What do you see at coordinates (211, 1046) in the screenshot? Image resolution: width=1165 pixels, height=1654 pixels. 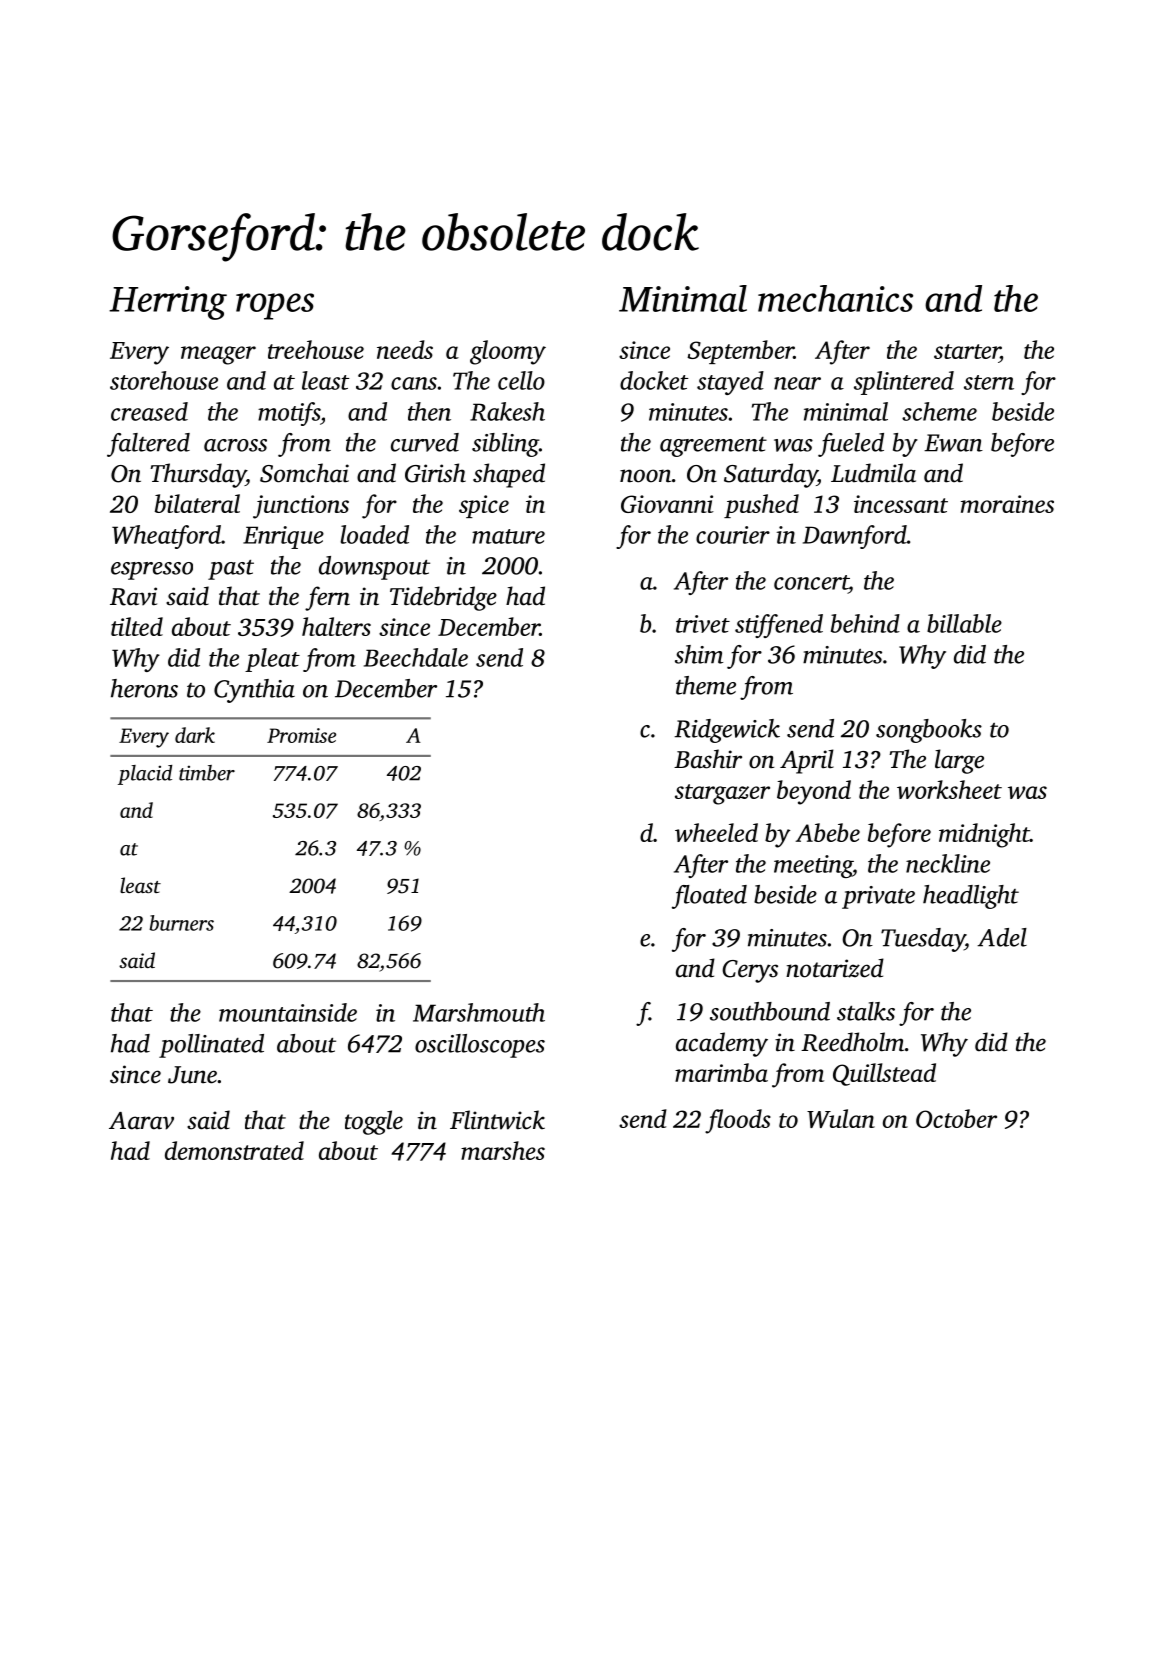 I see `pollinated` at bounding box center [211, 1046].
